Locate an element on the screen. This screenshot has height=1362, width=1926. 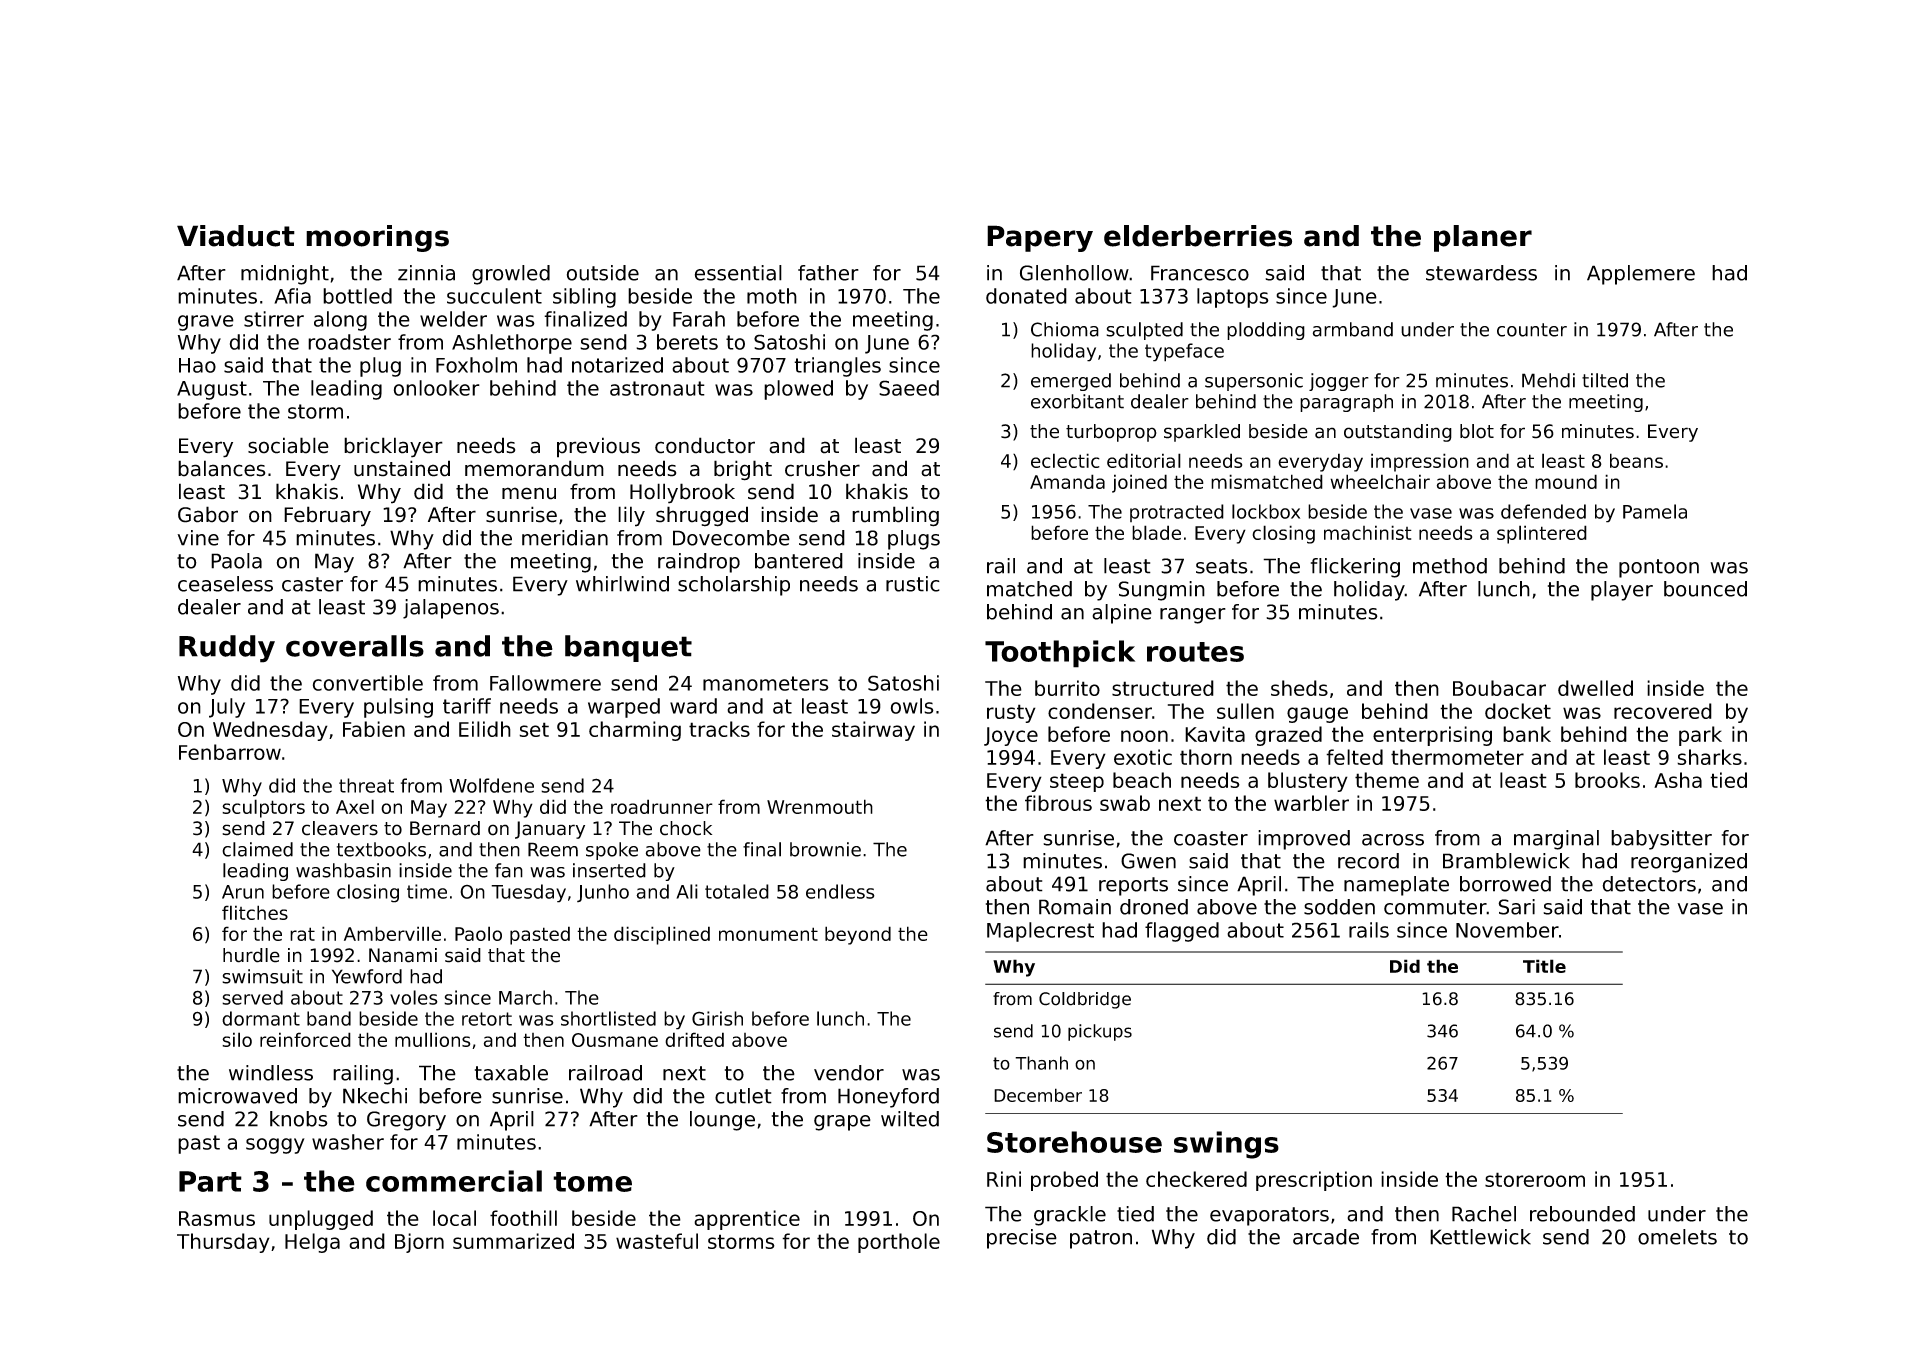
Title is located at coordinates (1544, 966).
